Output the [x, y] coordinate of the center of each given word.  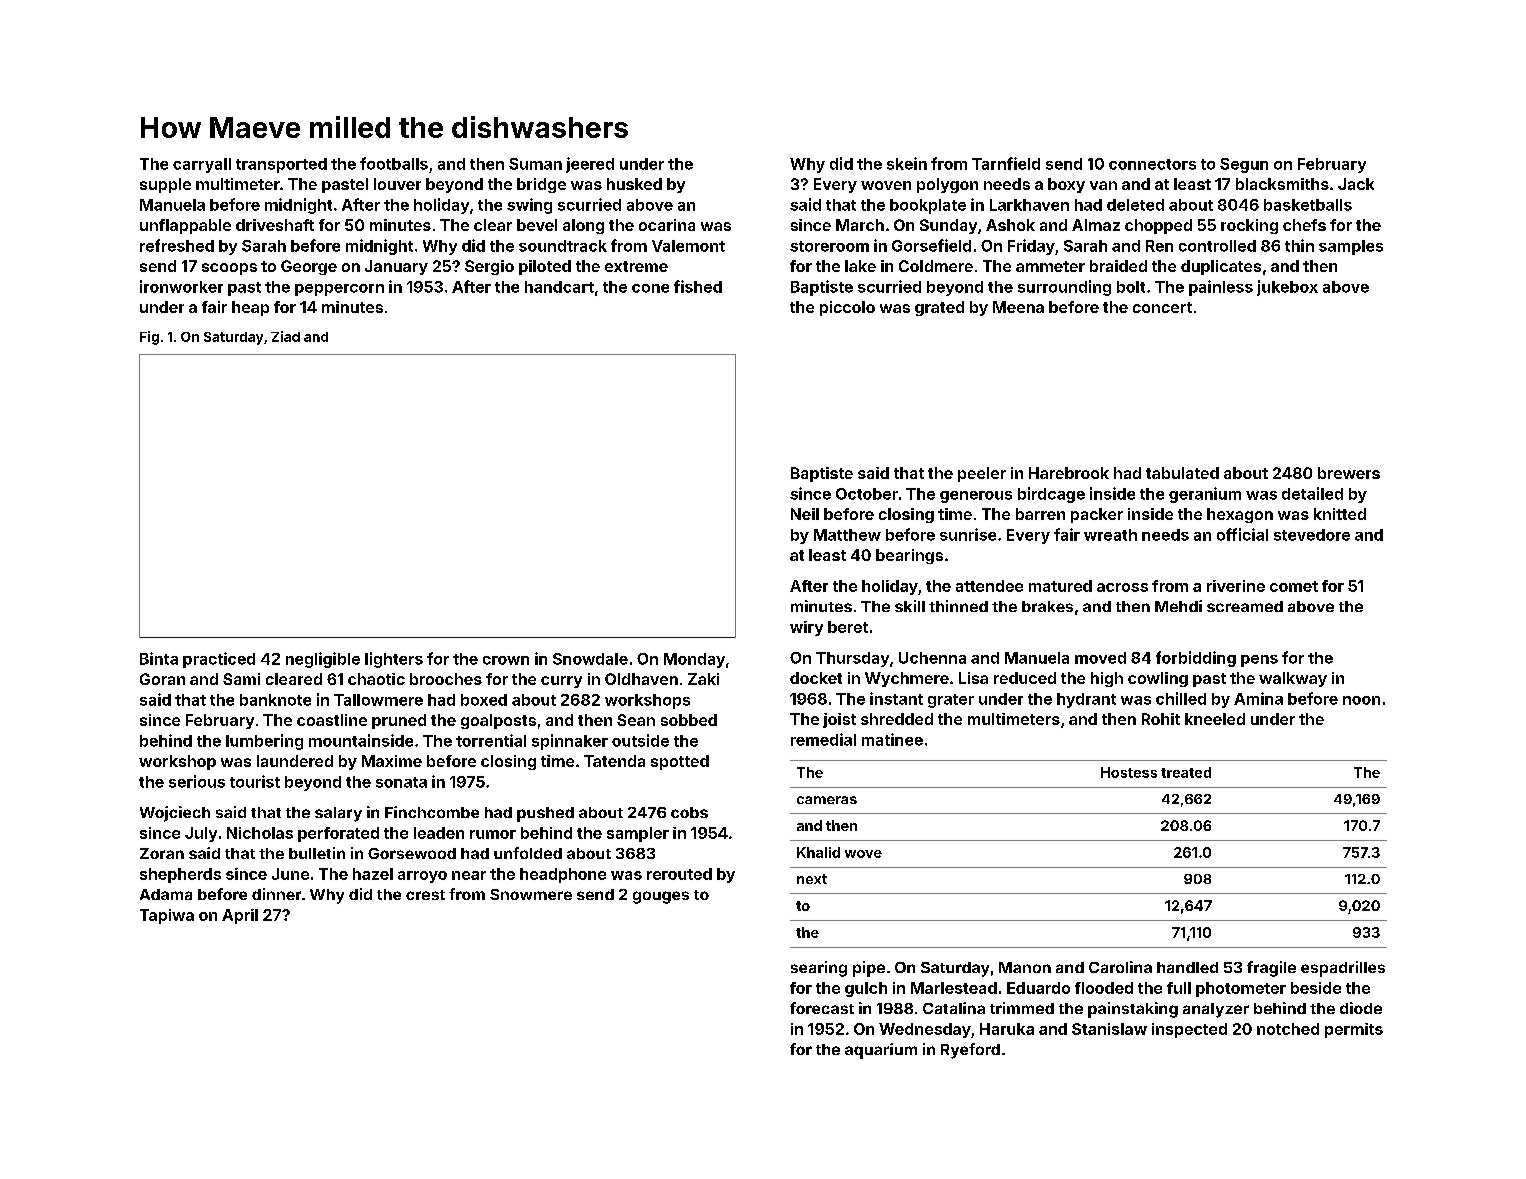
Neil [805, 514]
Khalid [818, 852]
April [240, 916]
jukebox [1287, 288]
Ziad [285, 336]
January [396, 267]
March [860, 225]
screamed [1245, 606]
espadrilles [1343, 969]
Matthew [847, 535]
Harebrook [1069, 473]
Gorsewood [412, 853]
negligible [323, 660]
